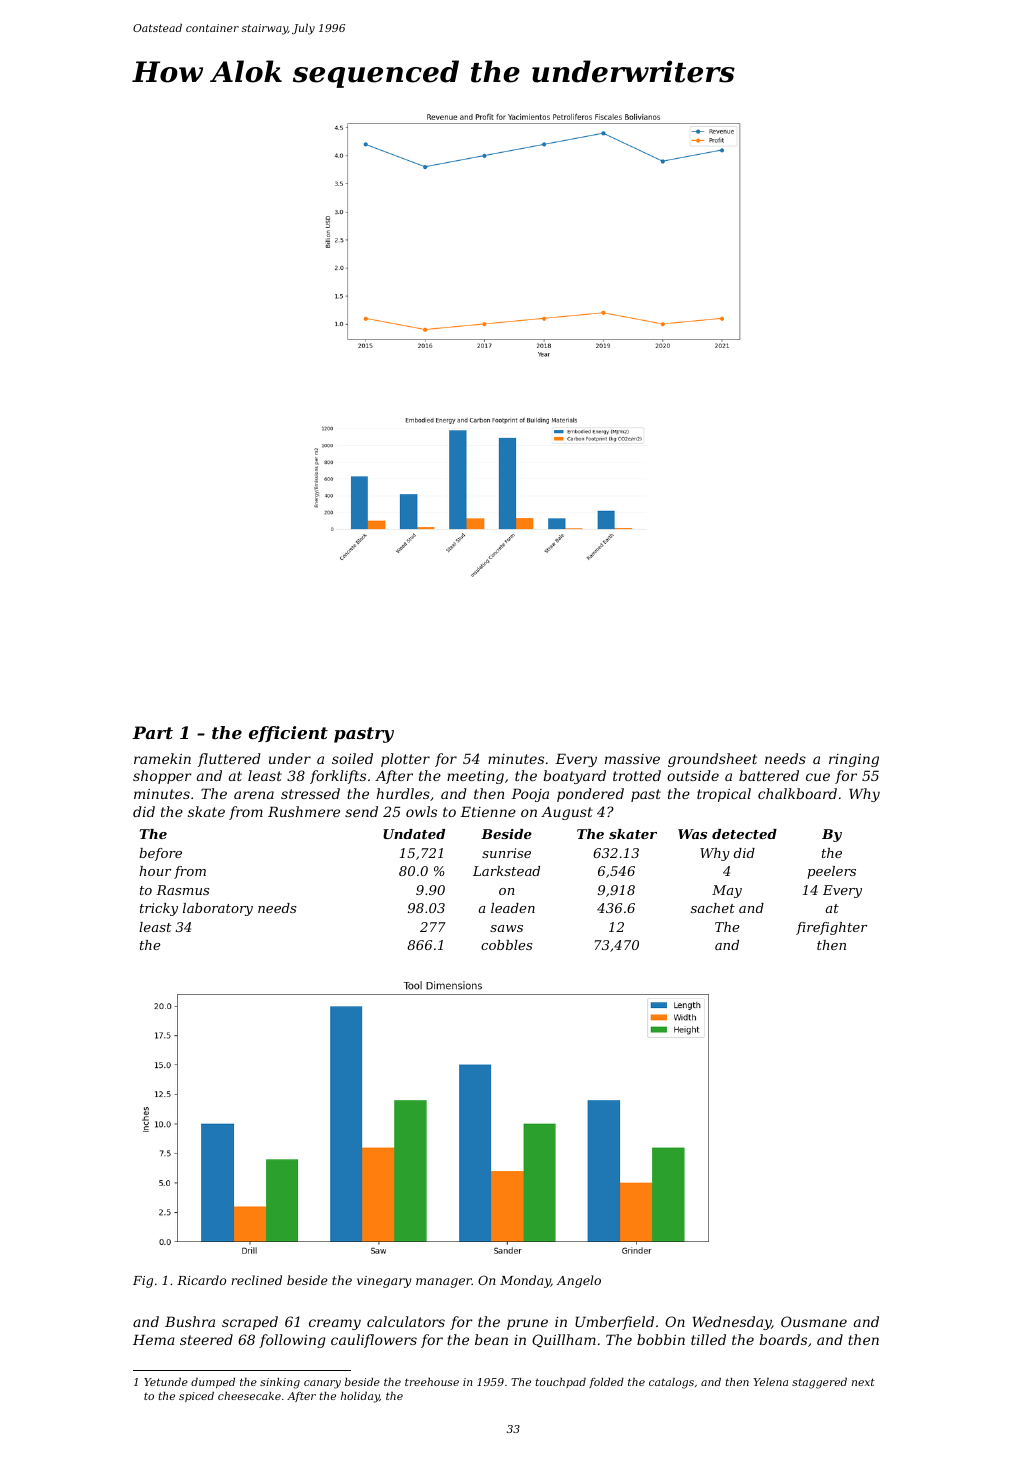 This page has width=1013, height=1467. What do you see at coordinates (831, 928) in the page?
I see `firefighter` at bounding box center [831, 928].
